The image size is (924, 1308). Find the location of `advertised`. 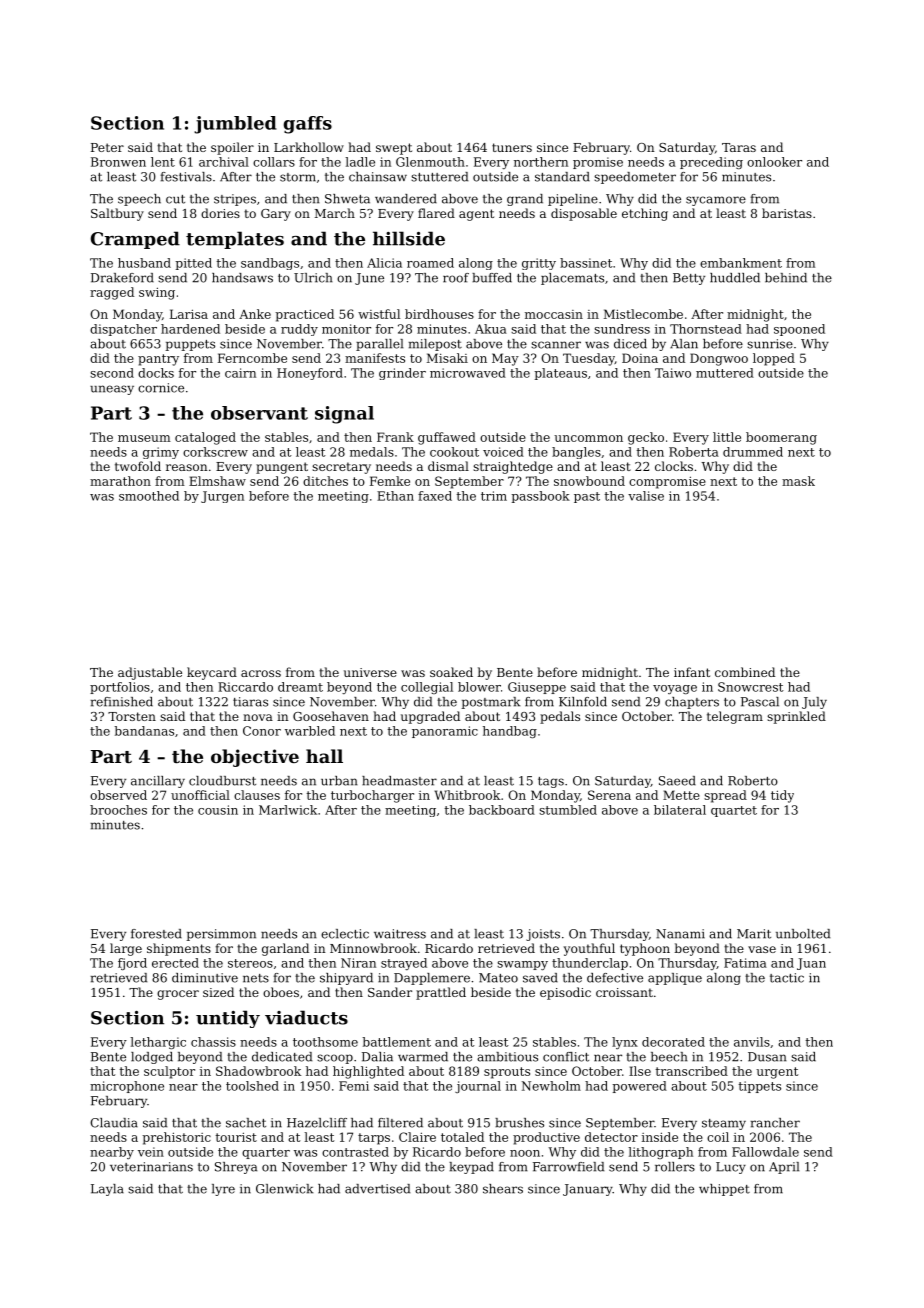

advertised is located at coordinates (377, 1189).
